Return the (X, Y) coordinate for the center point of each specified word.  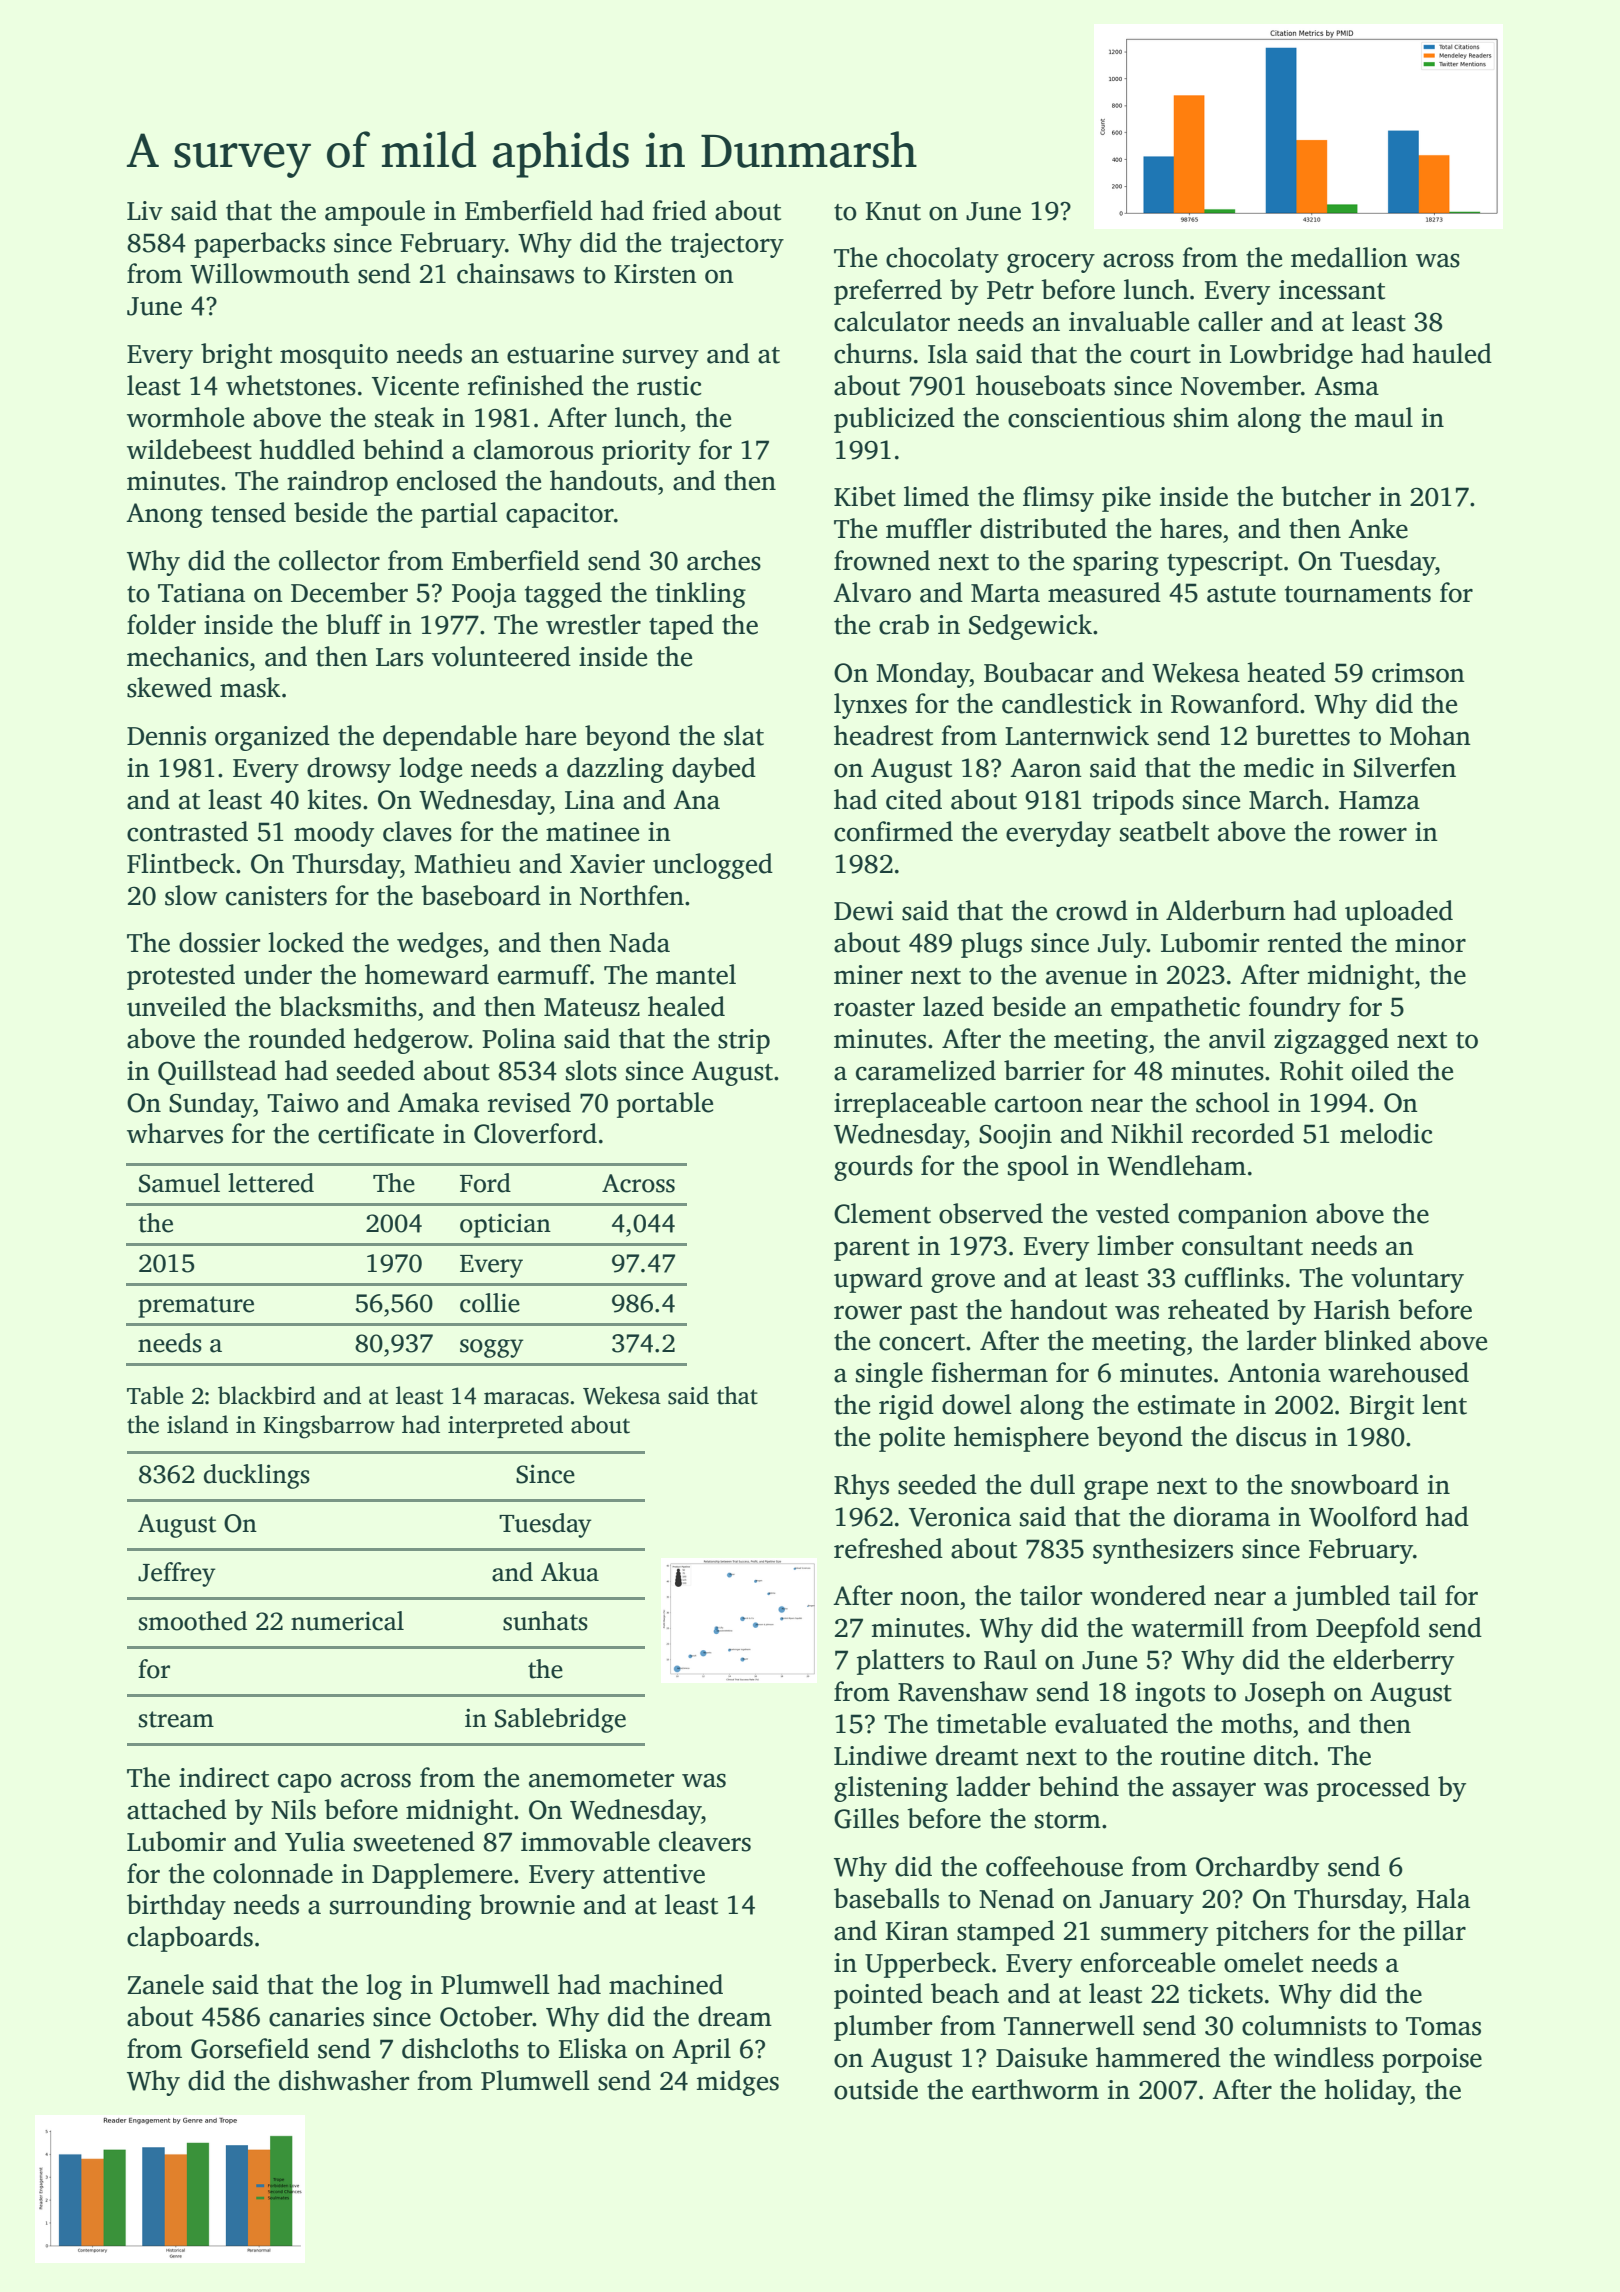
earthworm (1035, 2089)
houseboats (1040, 385)
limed (936, 496)
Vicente (415, 386)
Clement (882, 1213)
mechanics (188, 656)
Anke (1378, 528)
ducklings (257, 1476)
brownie (527, 1904)
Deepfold (1368, 1630)
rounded (297, 1038)
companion (1243, 1216)
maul (1384, 417)
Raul (1010, 1659)
